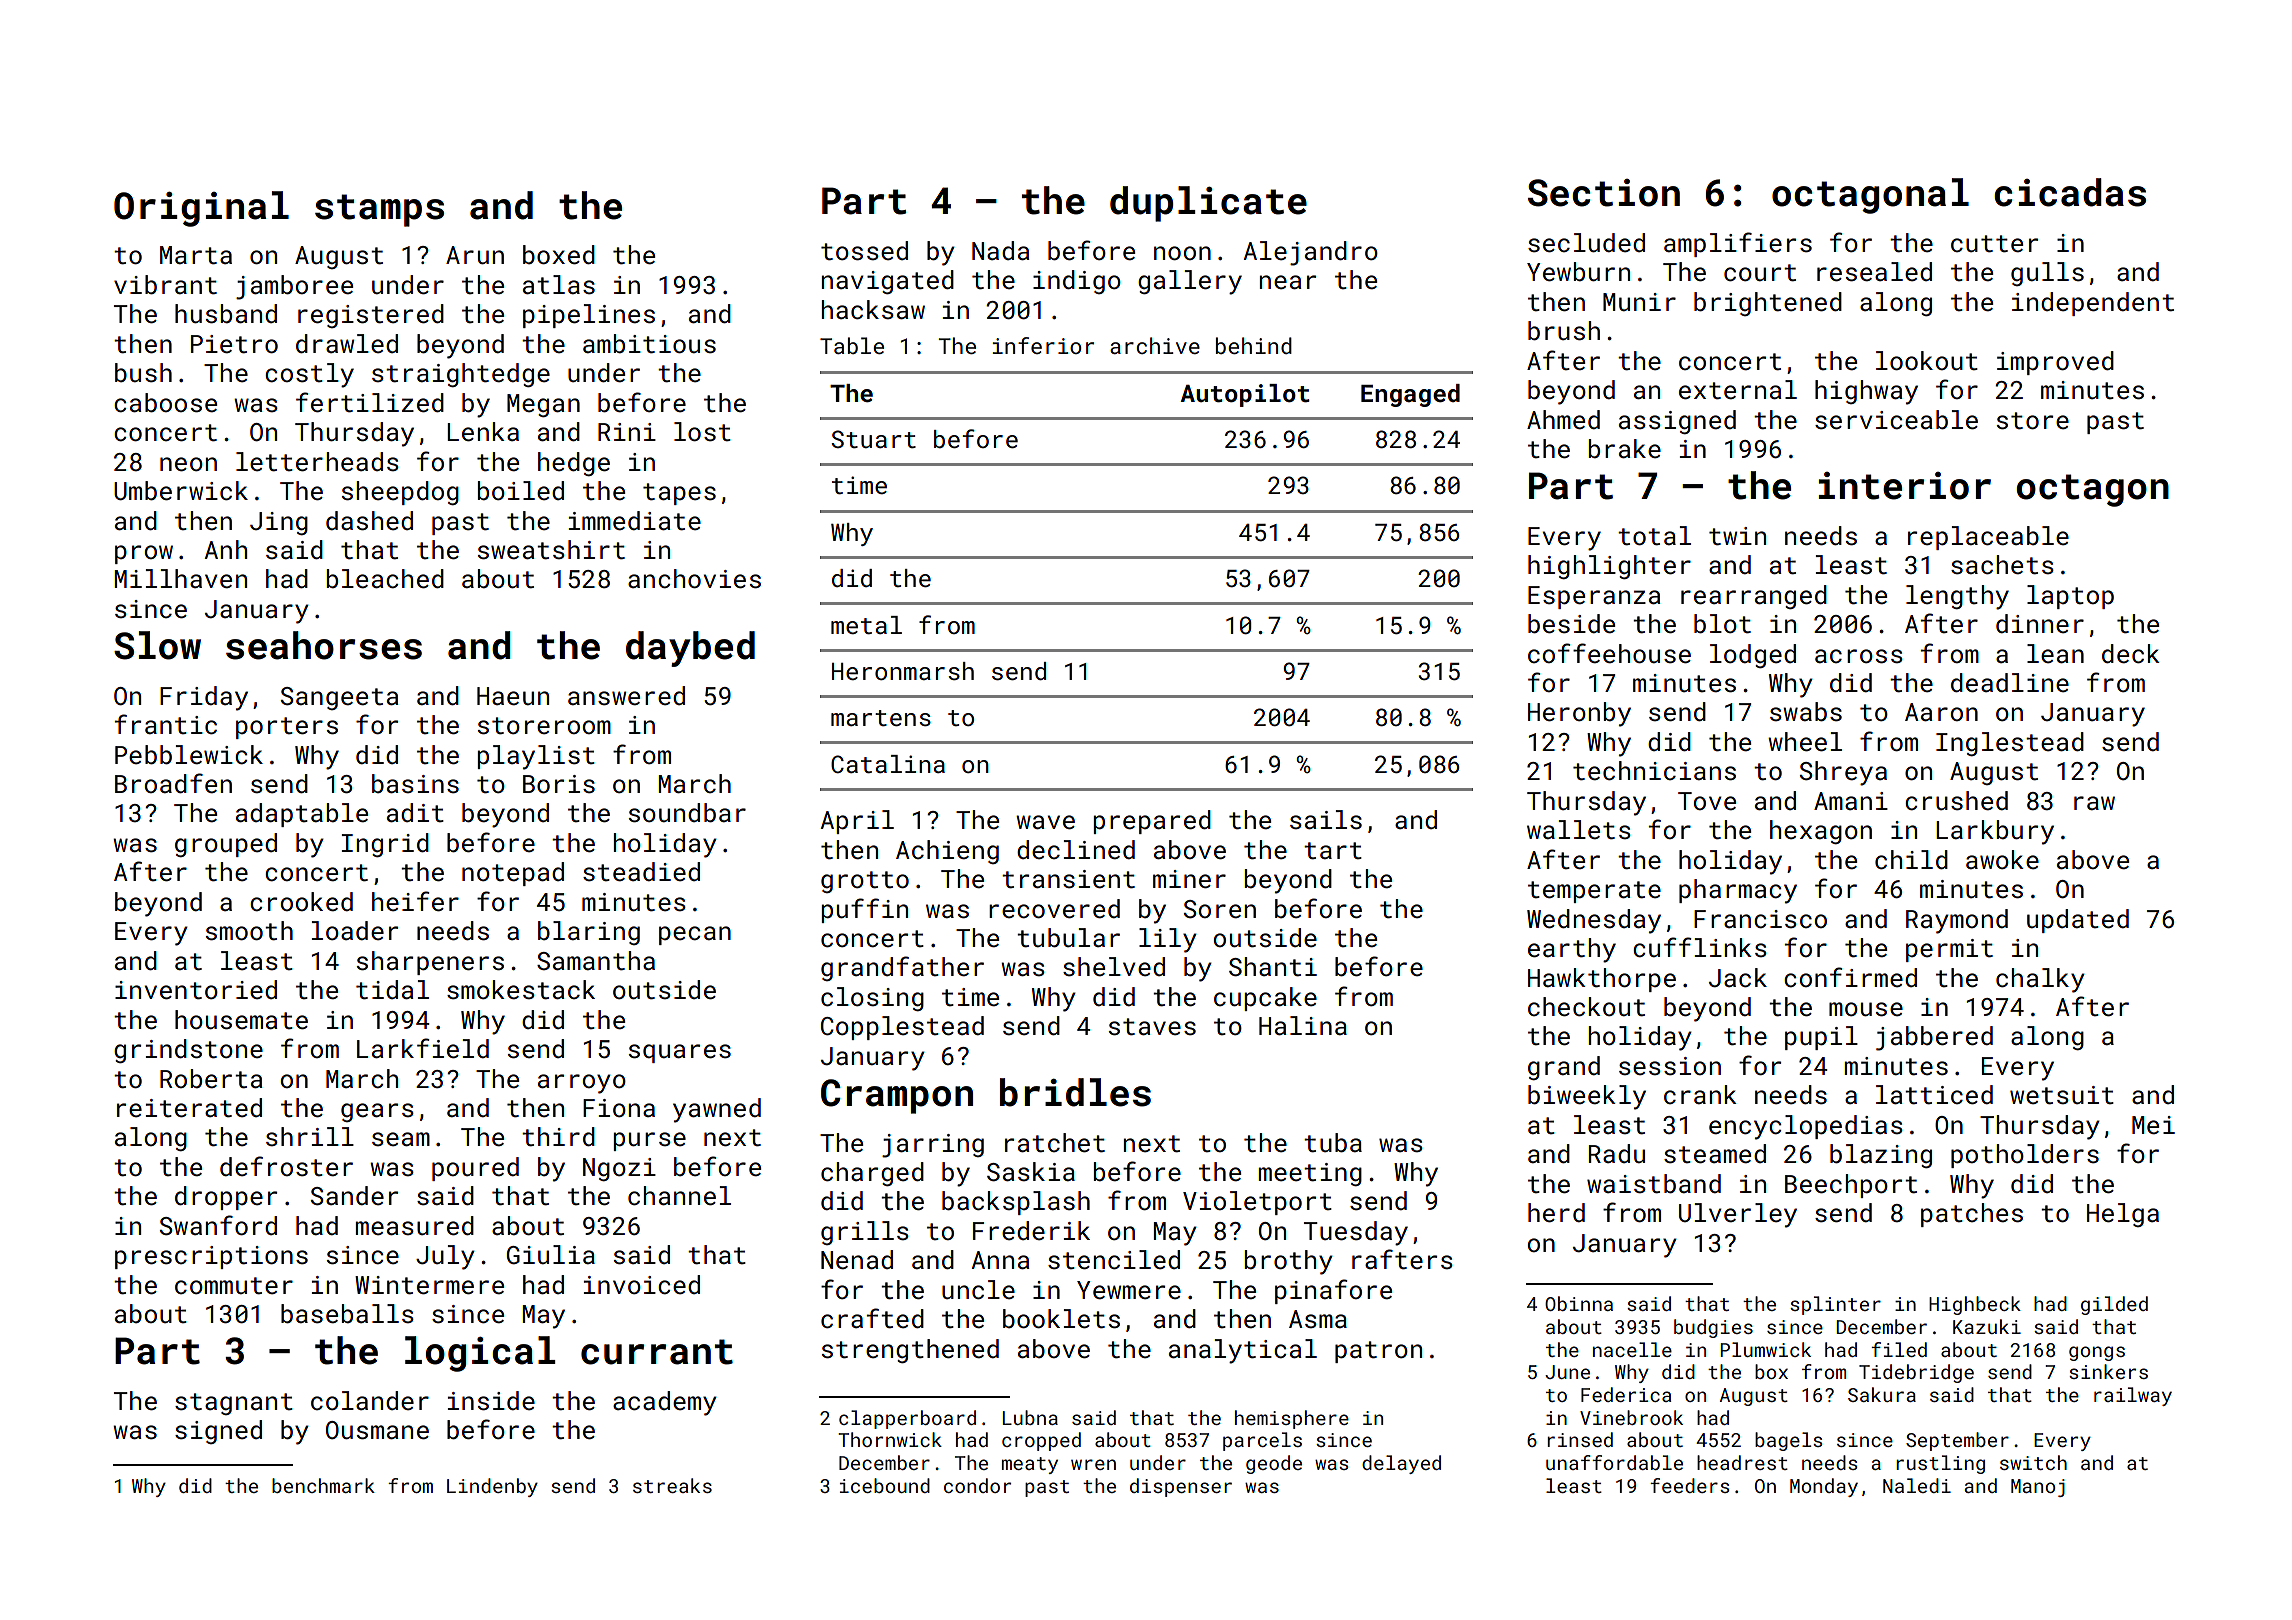  I want to click on dashed, so click(369, 521).
